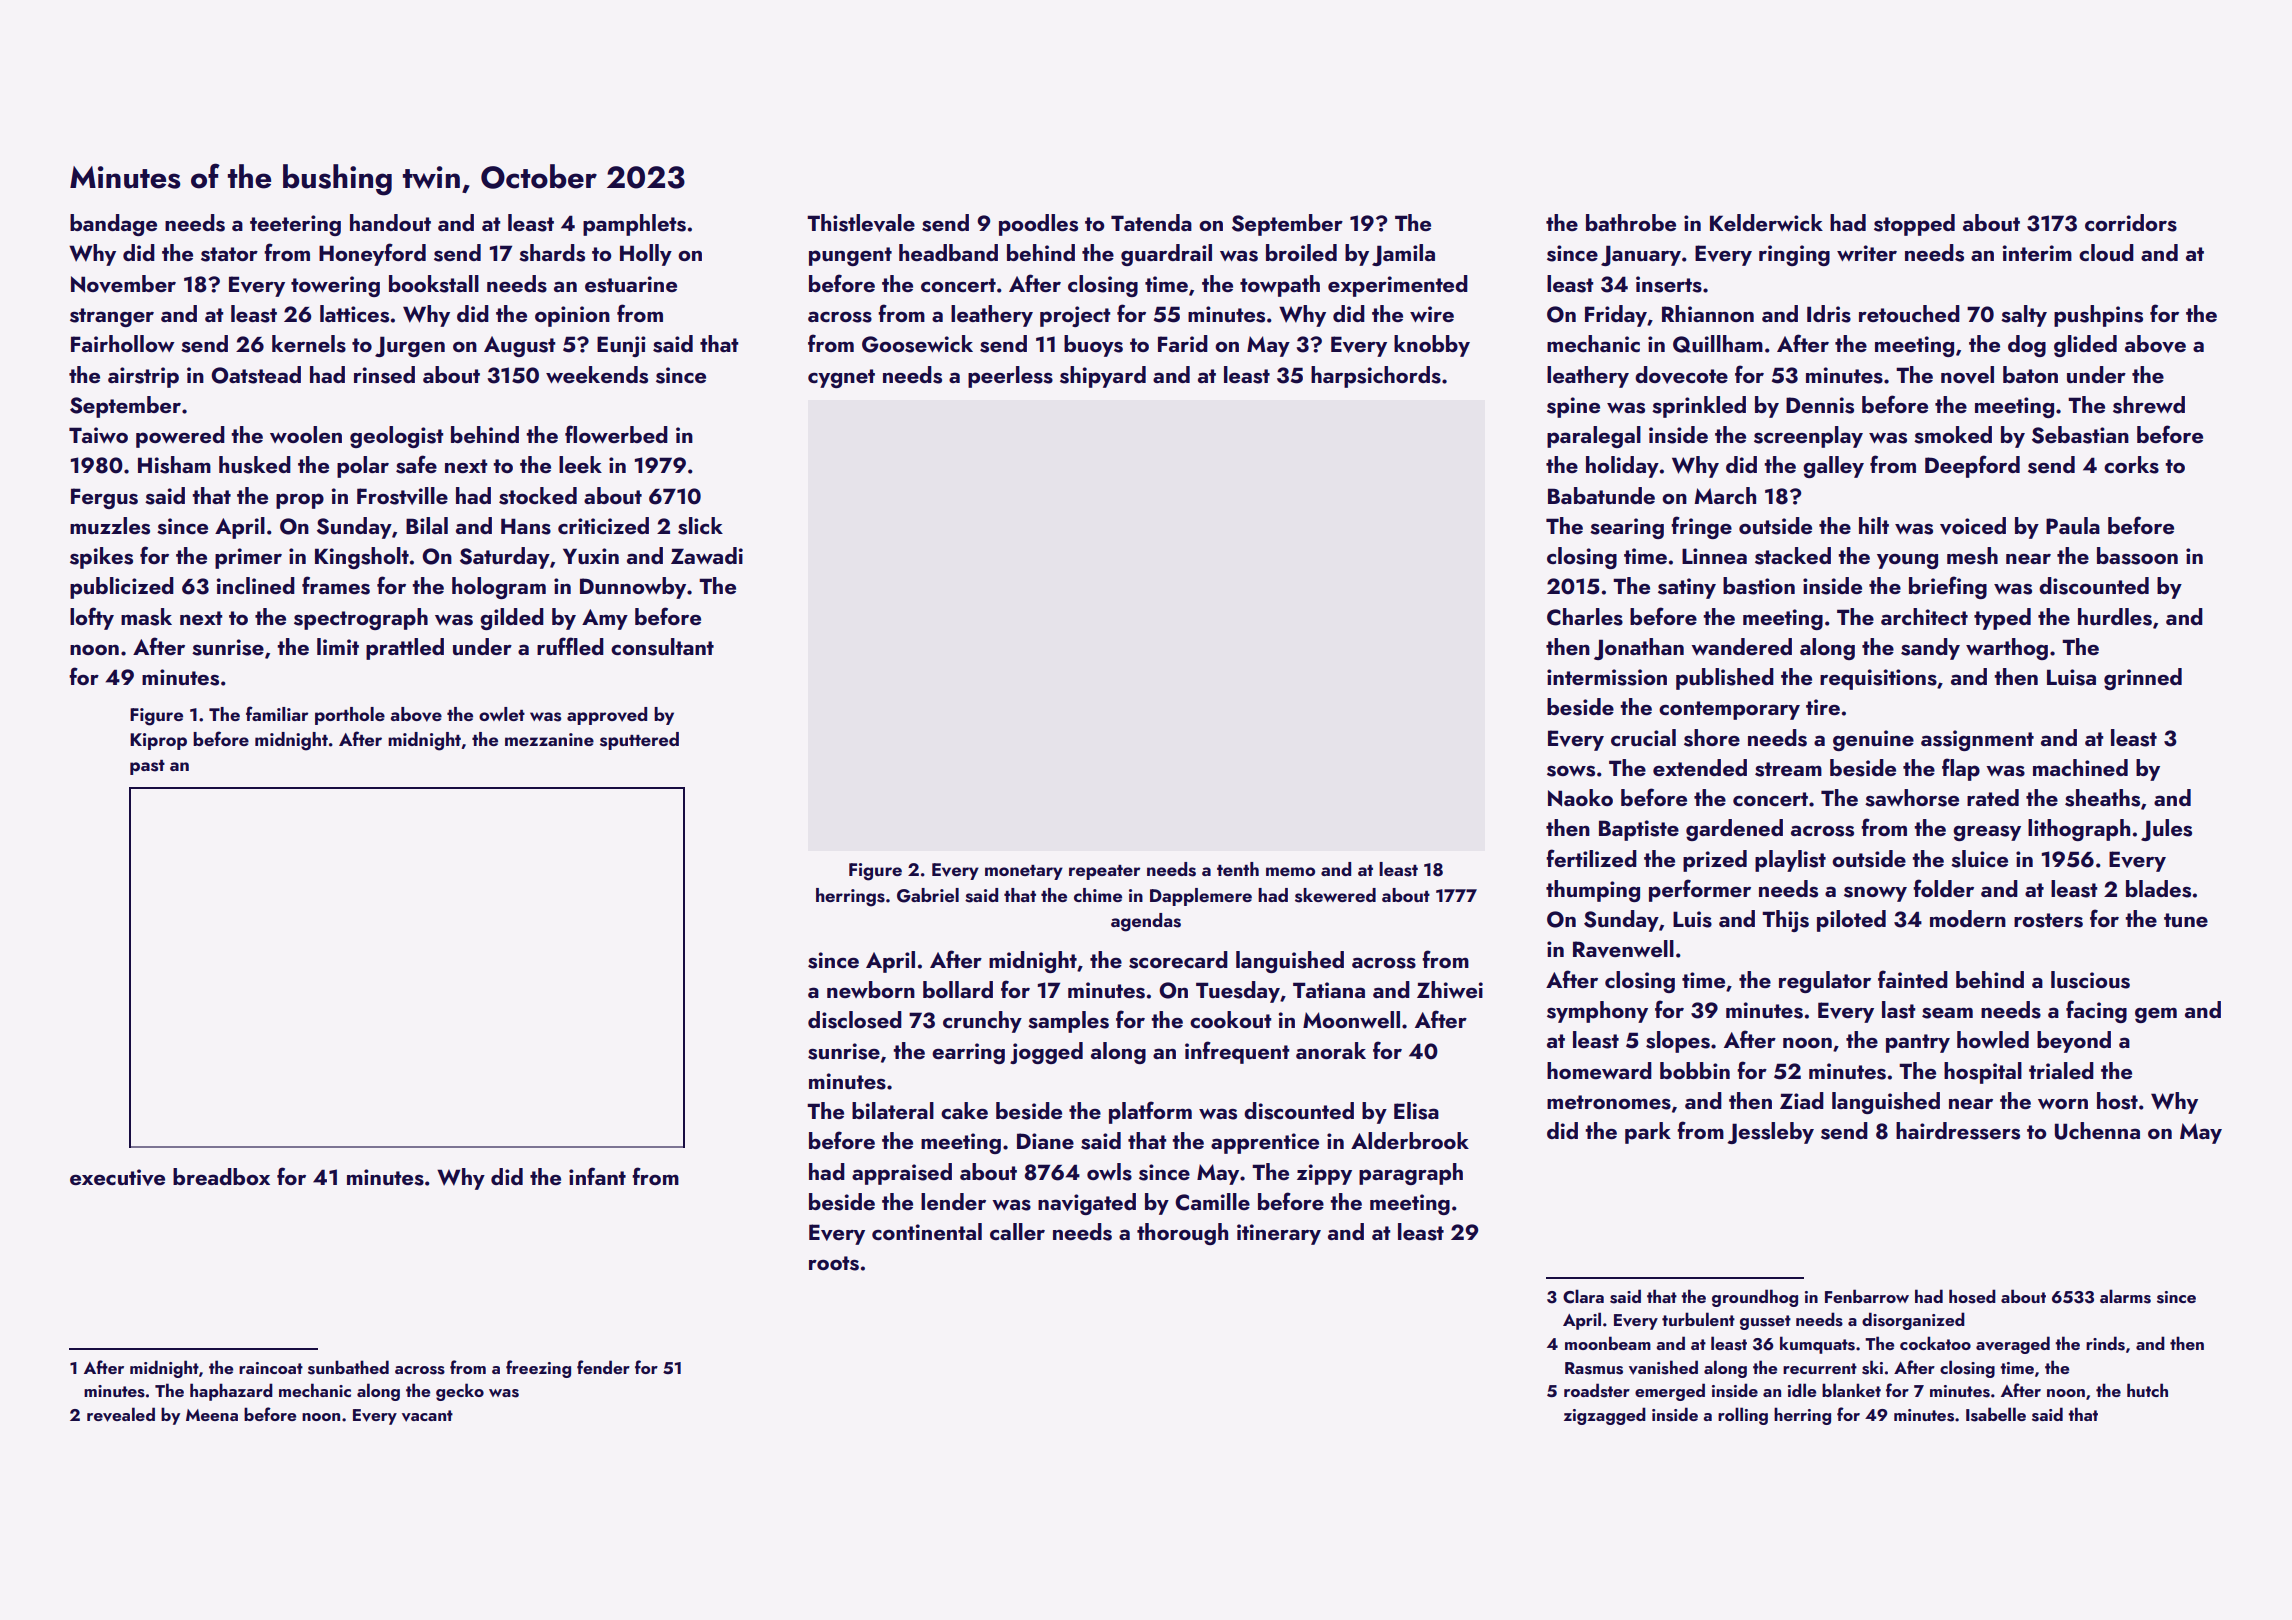 Image resolution: width=2292 pixels, height=1620 pixels. Describe the element at coordinates (1024, 872) in the document. I see `monetary` at that location.
